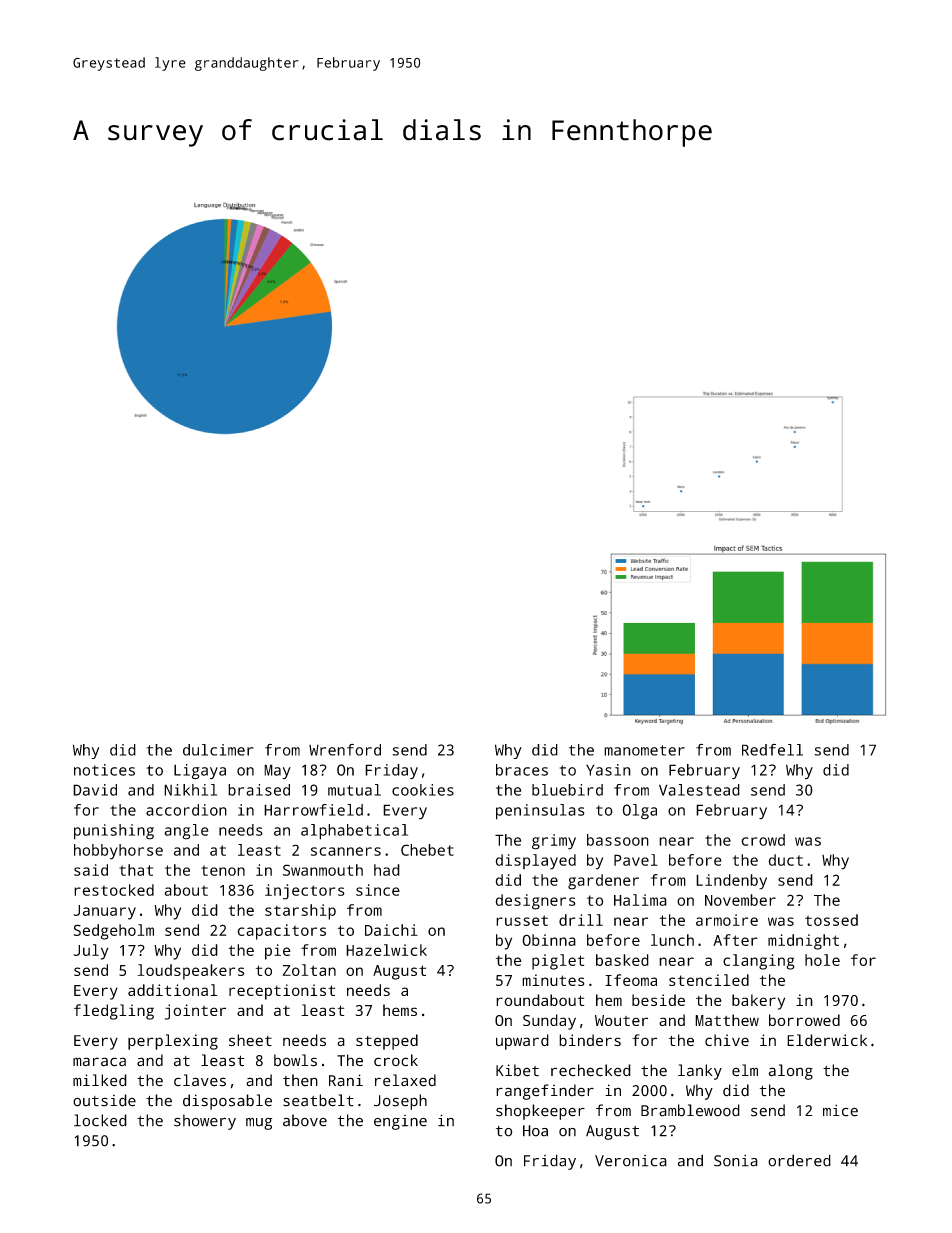 Image resolution: width=952 pixels, height=1233 pixels. Describe the element at coordinates (785, 860) in the image. I see `duct` at that location.
